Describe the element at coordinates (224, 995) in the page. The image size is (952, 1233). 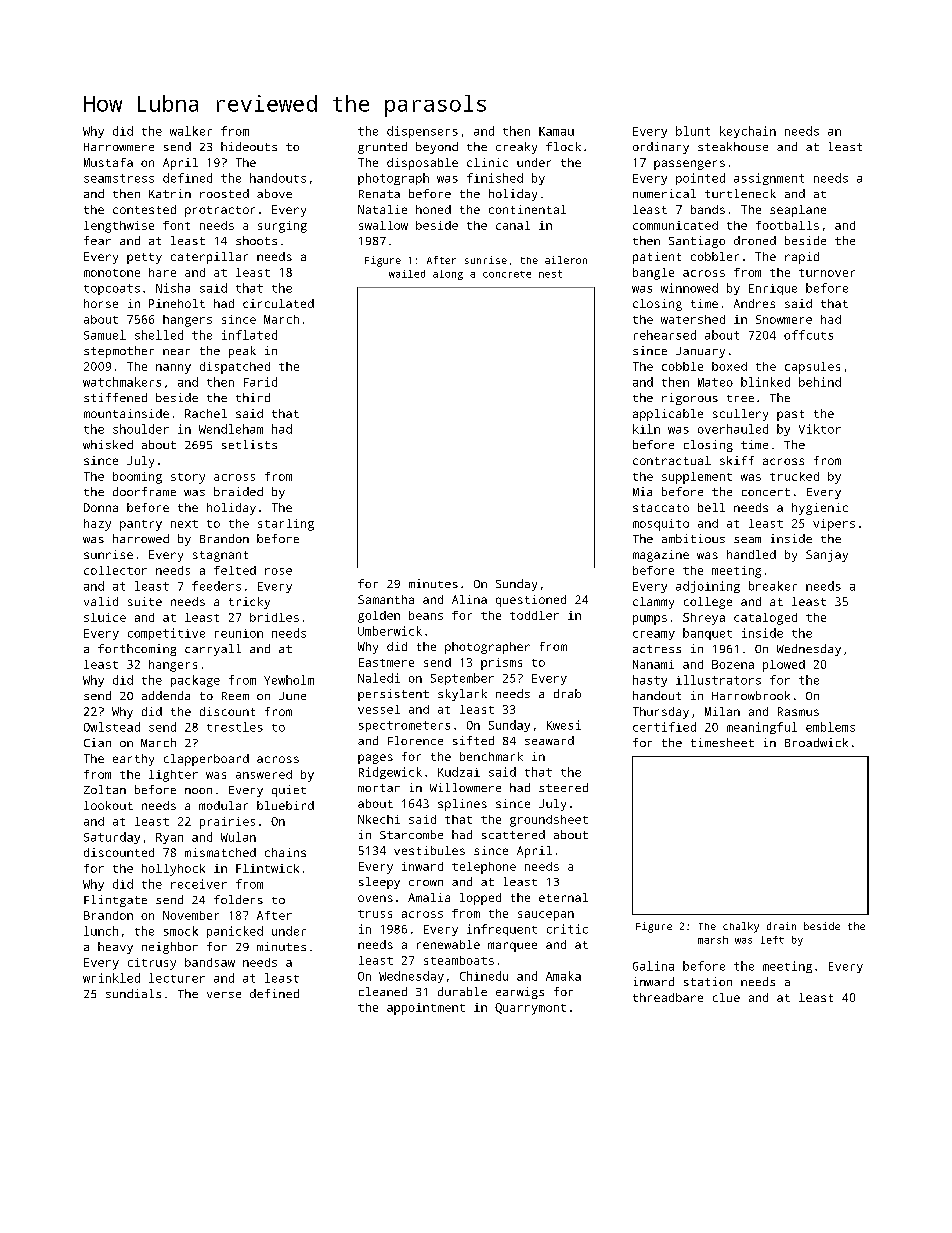
I see `verse` at that location.
